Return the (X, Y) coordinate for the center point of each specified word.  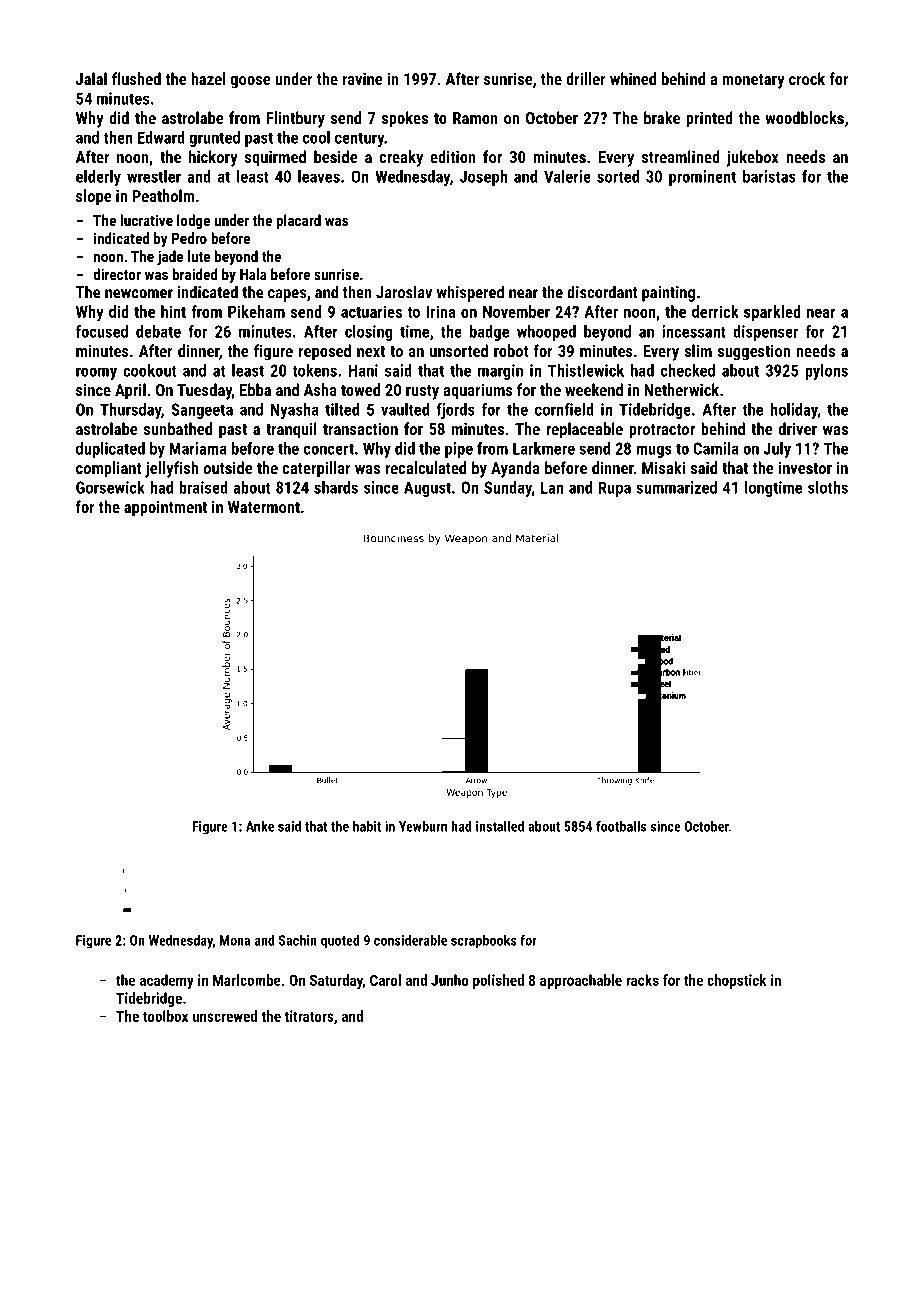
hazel (208, 78)
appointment (165, 508)
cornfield (564, 409)
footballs (621, 826)
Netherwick (681, 389)
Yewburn (423, 826)
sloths (828, 487)
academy (167, 981)
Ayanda (515, 469)
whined (633, 78)
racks (642, 980)
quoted (340, 942)
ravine (363, 78)
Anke (260, 826)
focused (102, 331)
